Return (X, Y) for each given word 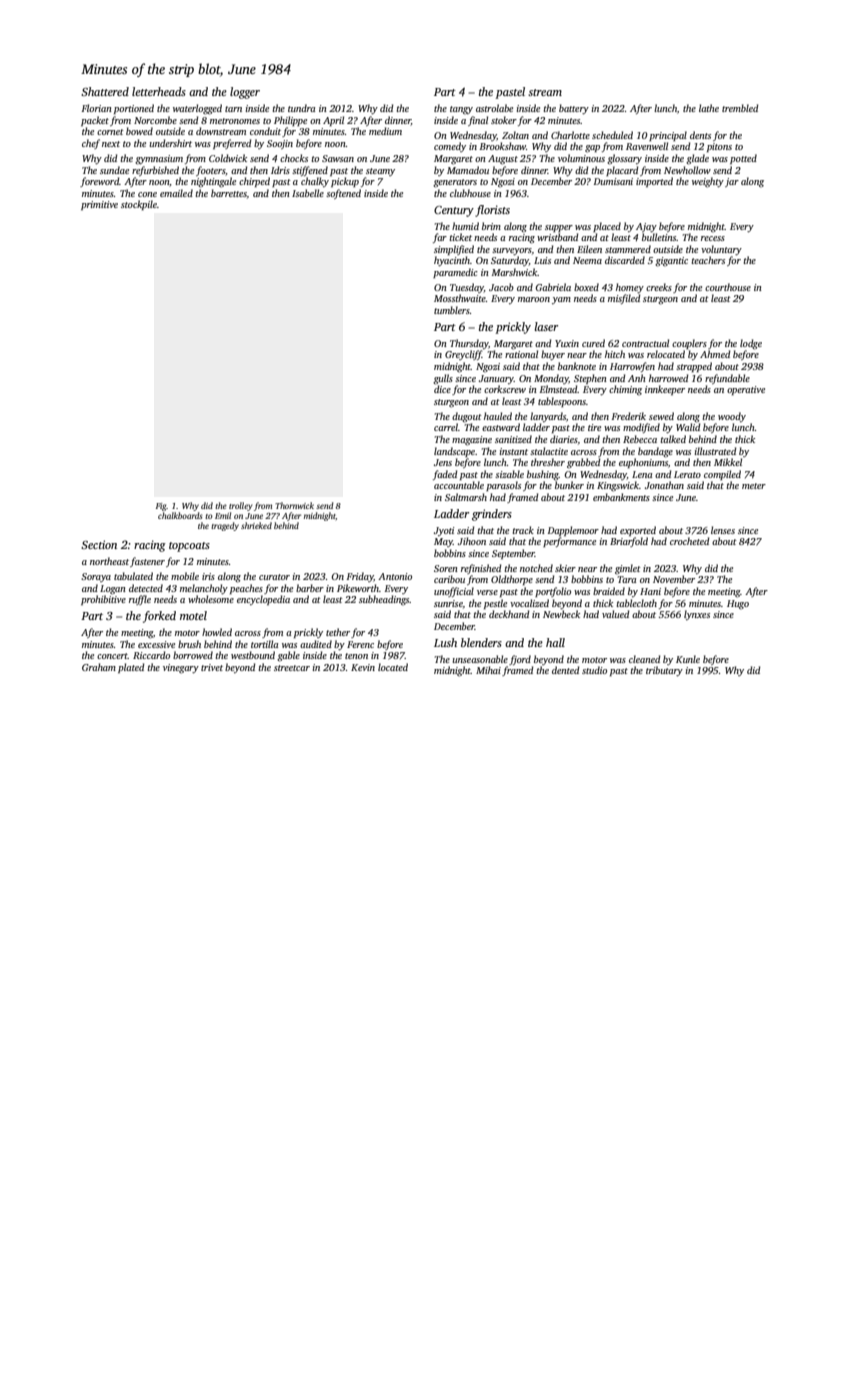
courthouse (728, 287)
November (674, 579)
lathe (709, 108)
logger (245, 93)
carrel (446, 427)
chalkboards (180, 515)
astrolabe (494, 108)
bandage (655, 452)
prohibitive (103, 600)
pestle (495, 604)
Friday (360, 577)
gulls (443, 379)
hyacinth (452, 261)
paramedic (455, 273)
